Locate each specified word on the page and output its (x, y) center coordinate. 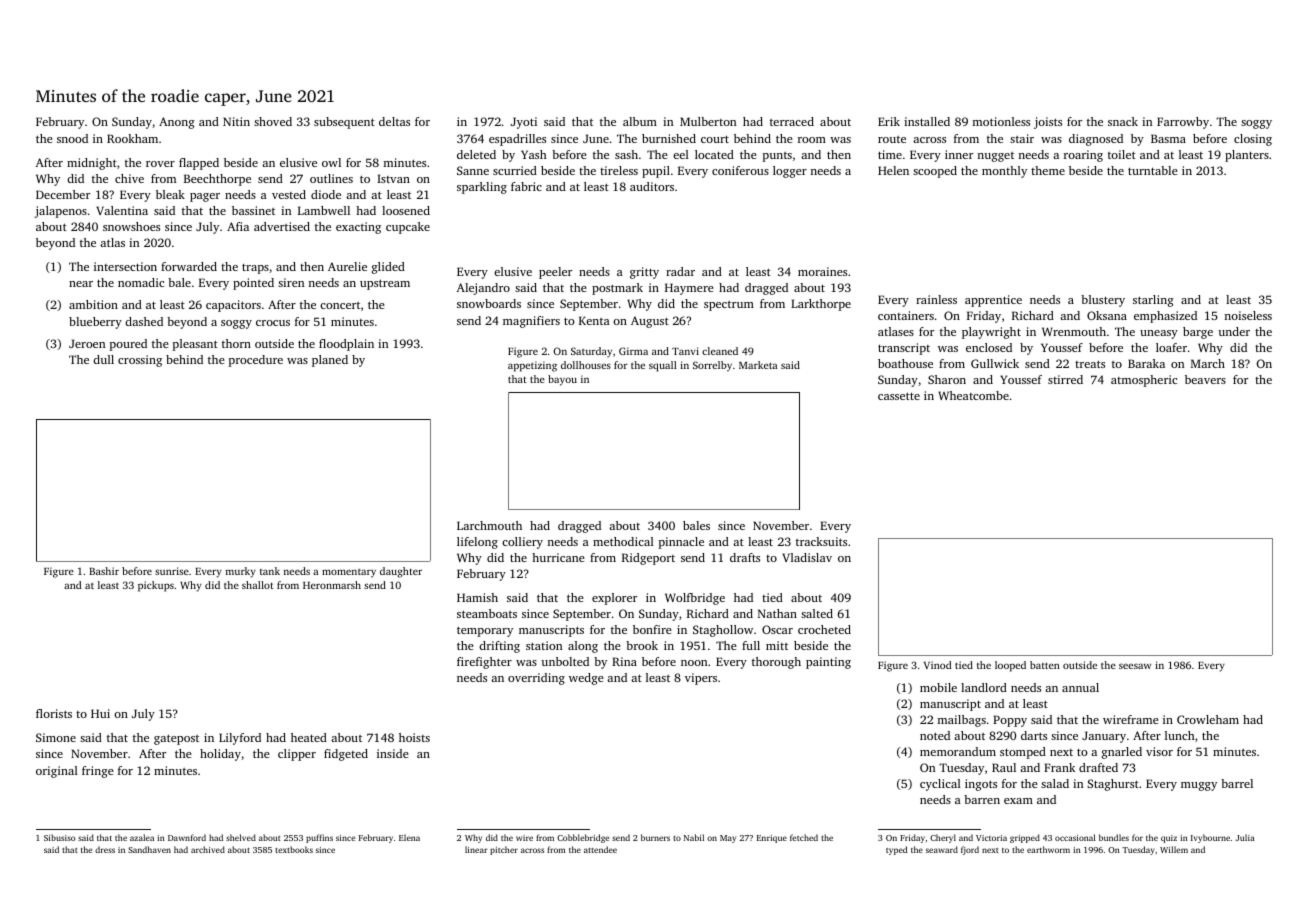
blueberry (95, 323)
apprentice (993, 301)
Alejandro (483, 289)
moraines (822, 271)
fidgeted (346, 755)
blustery (1103, 301)
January (1104, 737)
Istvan (393, 178)
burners (655, 837)
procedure (255, 361)
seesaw (1135, 666)
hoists (414, 737)
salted (817, 613)
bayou (562, 380)
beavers (1205, 379)
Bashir (104, 571)
